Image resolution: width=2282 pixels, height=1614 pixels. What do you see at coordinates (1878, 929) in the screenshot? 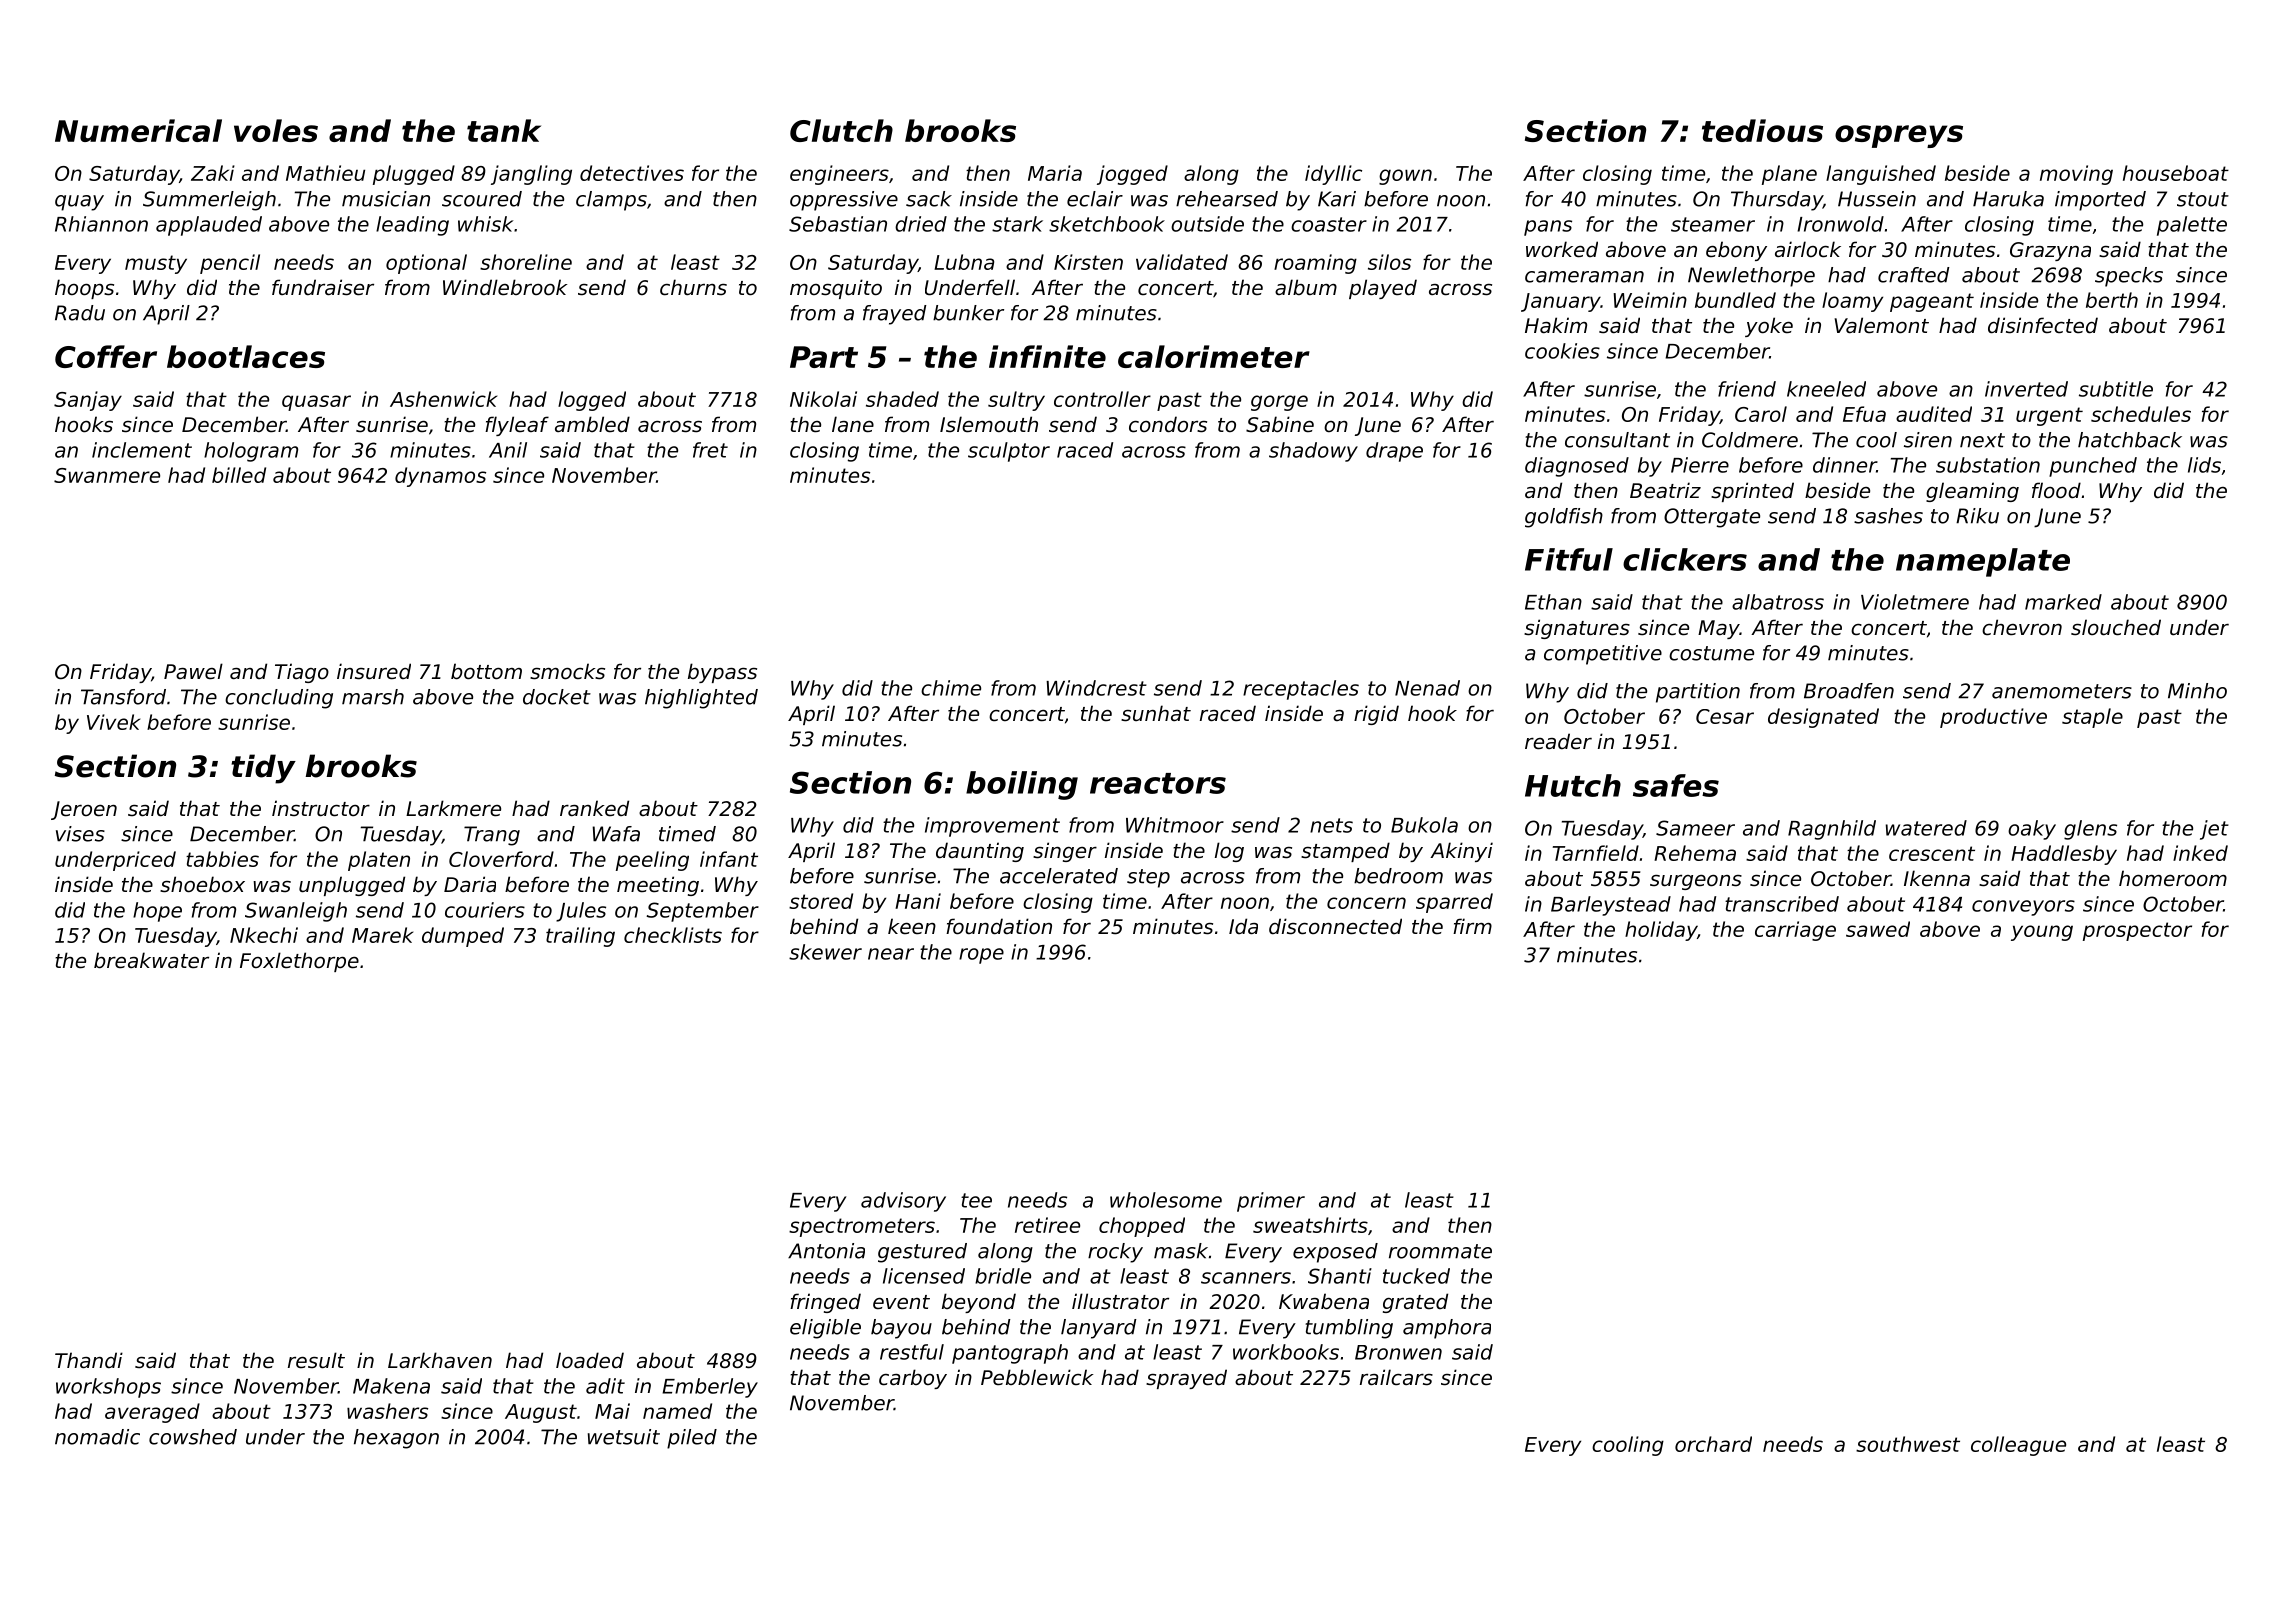
I see `sawed` at bounding box center [1878, 929].
